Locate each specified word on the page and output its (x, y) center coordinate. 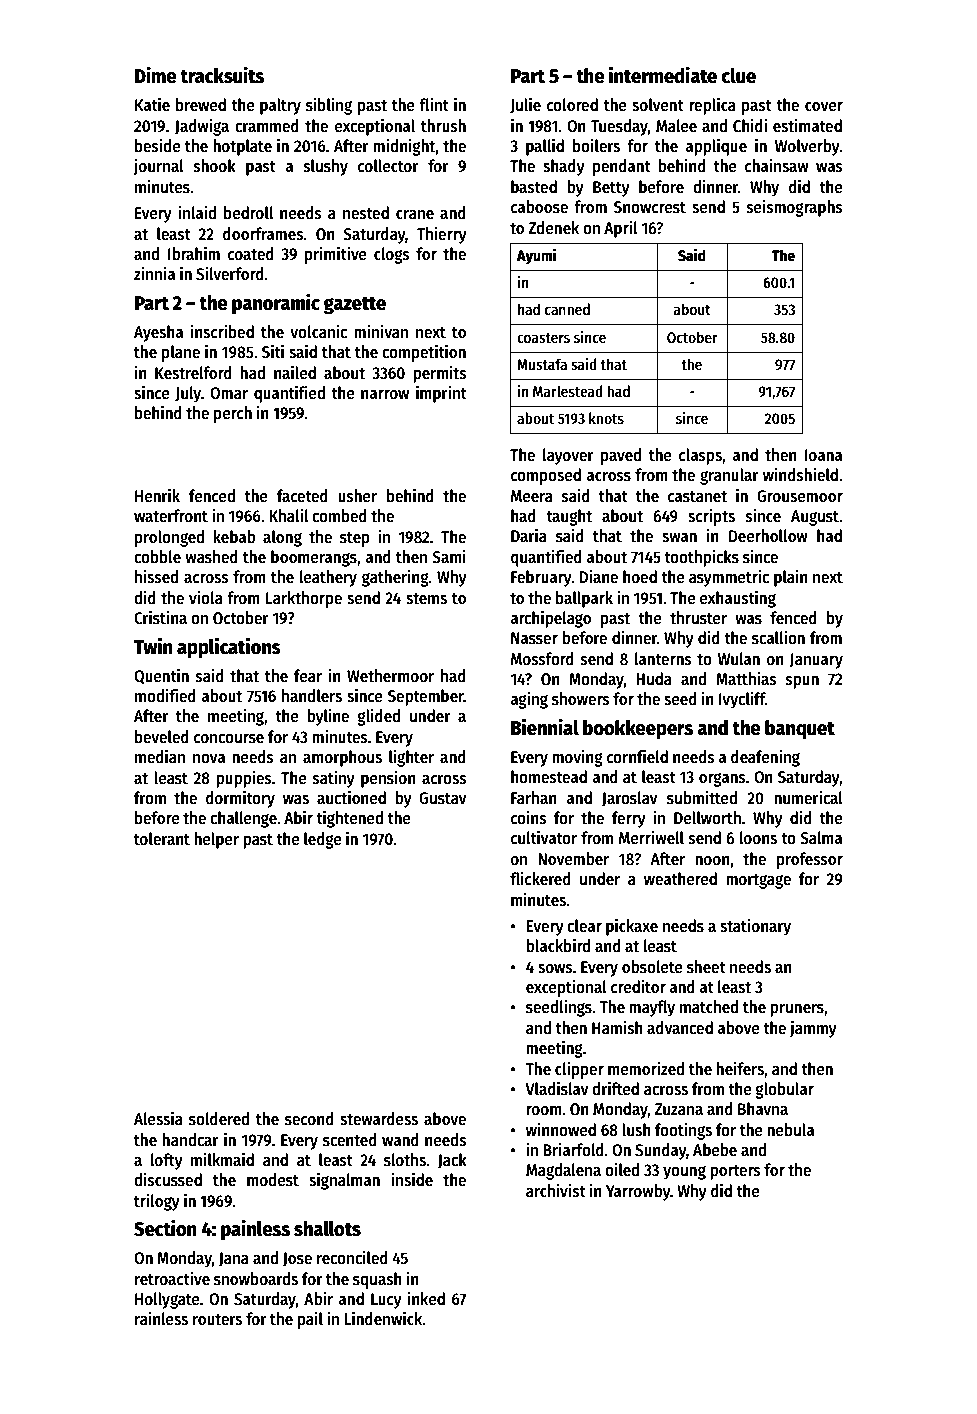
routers (217, 1320)
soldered (219, 1119)
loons (758, 838)
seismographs (795, 208)
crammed (267, 126)
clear (584, 926)
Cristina (160, 617)
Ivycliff (742, 700)
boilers (596, 145)
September (426, 697)
